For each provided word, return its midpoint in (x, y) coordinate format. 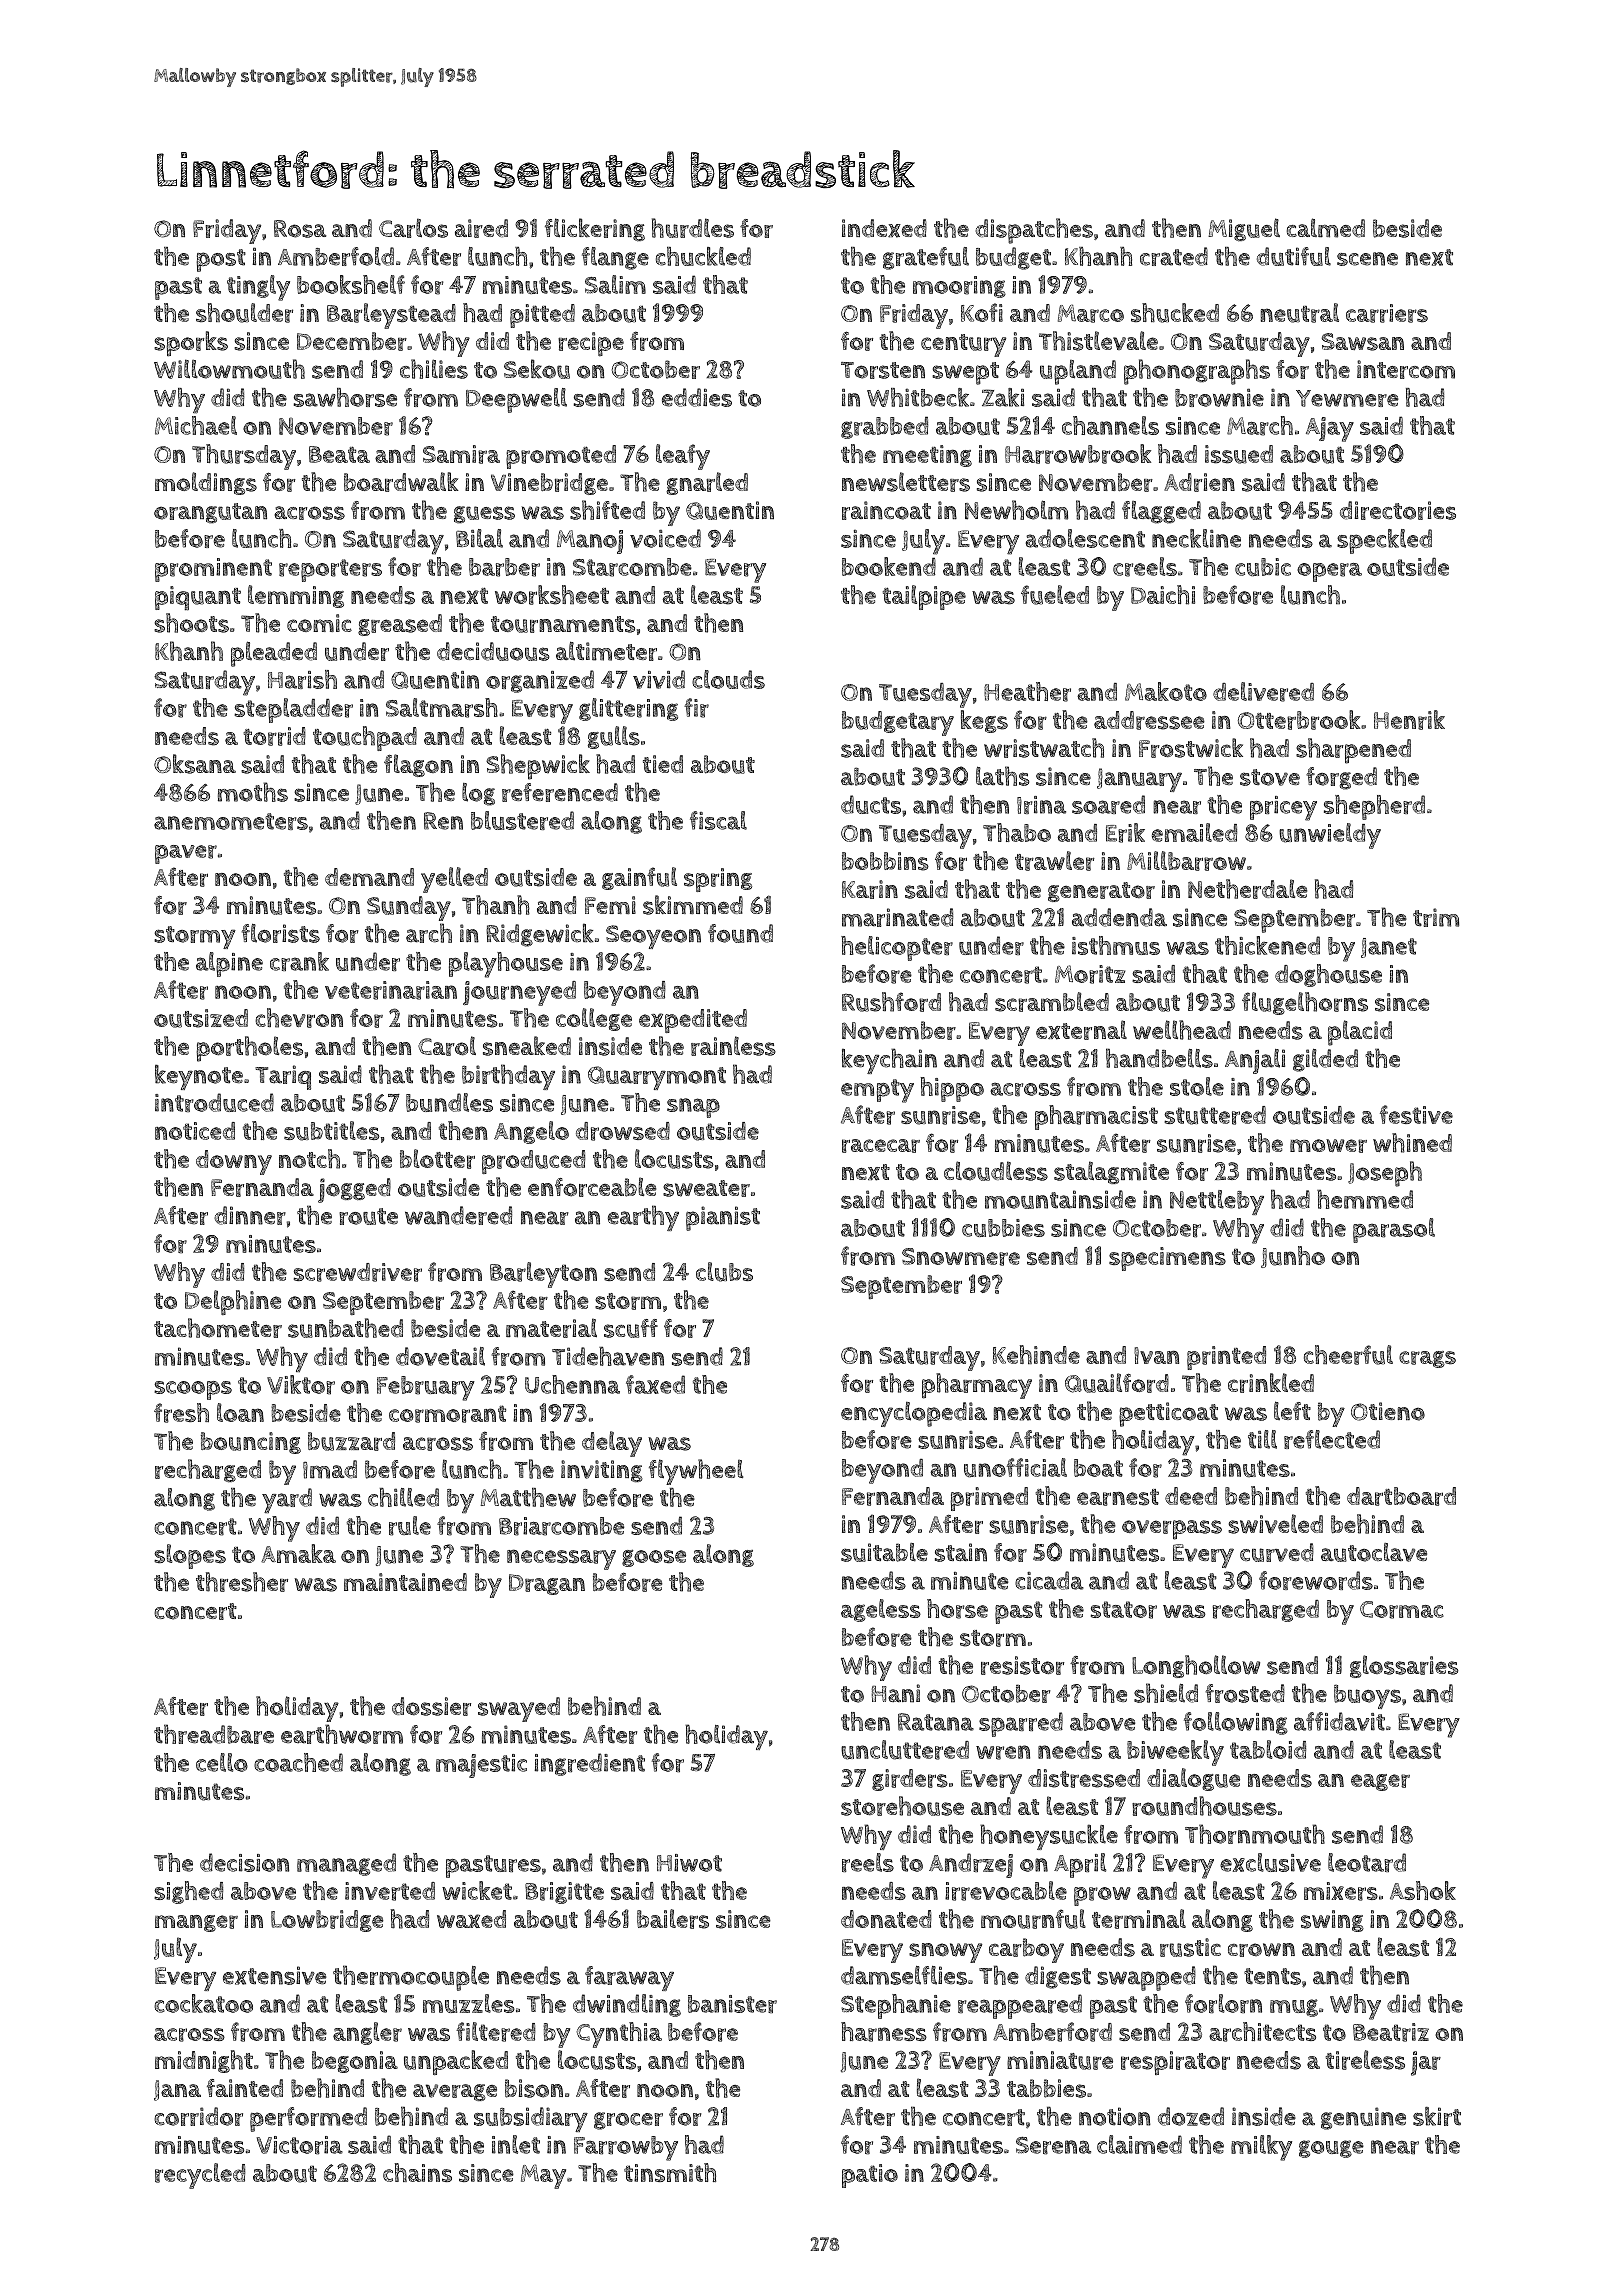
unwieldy (1330, 836)
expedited (693, 1021)
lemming (296, 596)
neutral (1299, 313)
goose (654, 1558)
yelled (454, 880)
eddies (697, 397)
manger (196, 1923)
